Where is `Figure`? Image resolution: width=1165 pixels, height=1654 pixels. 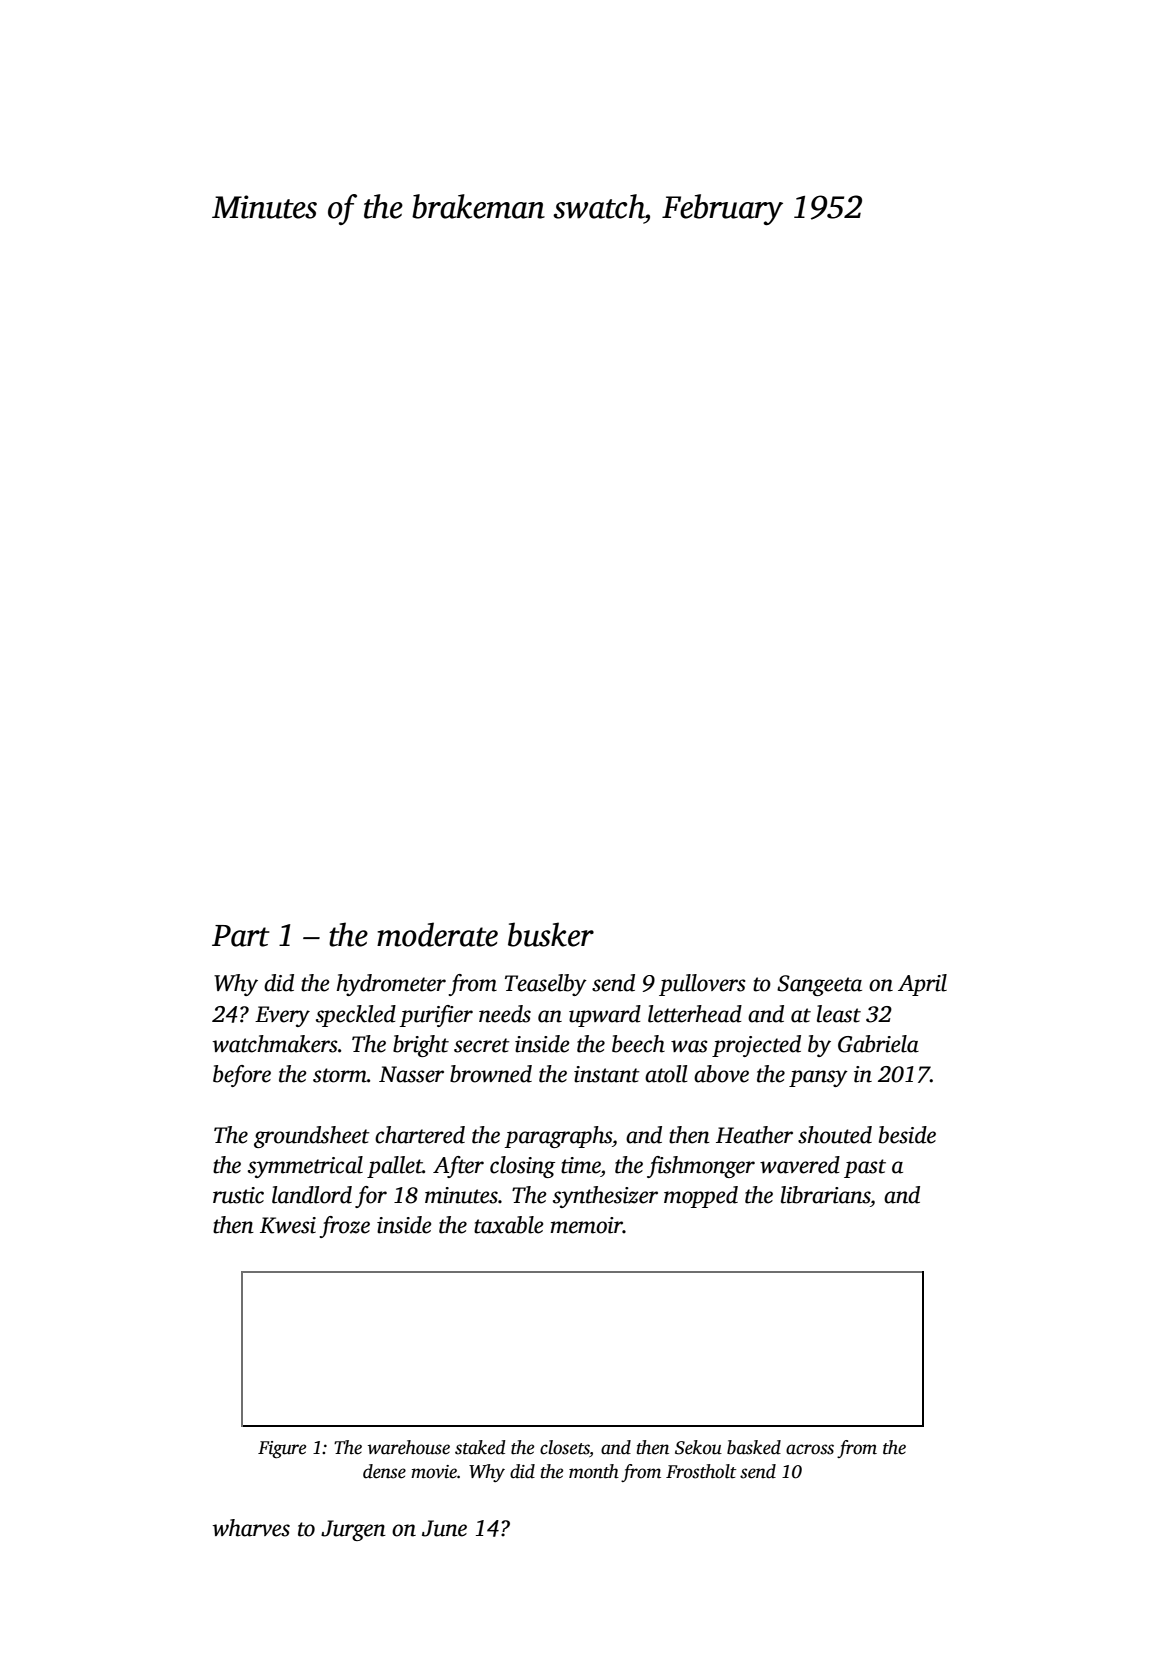
Figure is located at coordinates (282, 1449).
